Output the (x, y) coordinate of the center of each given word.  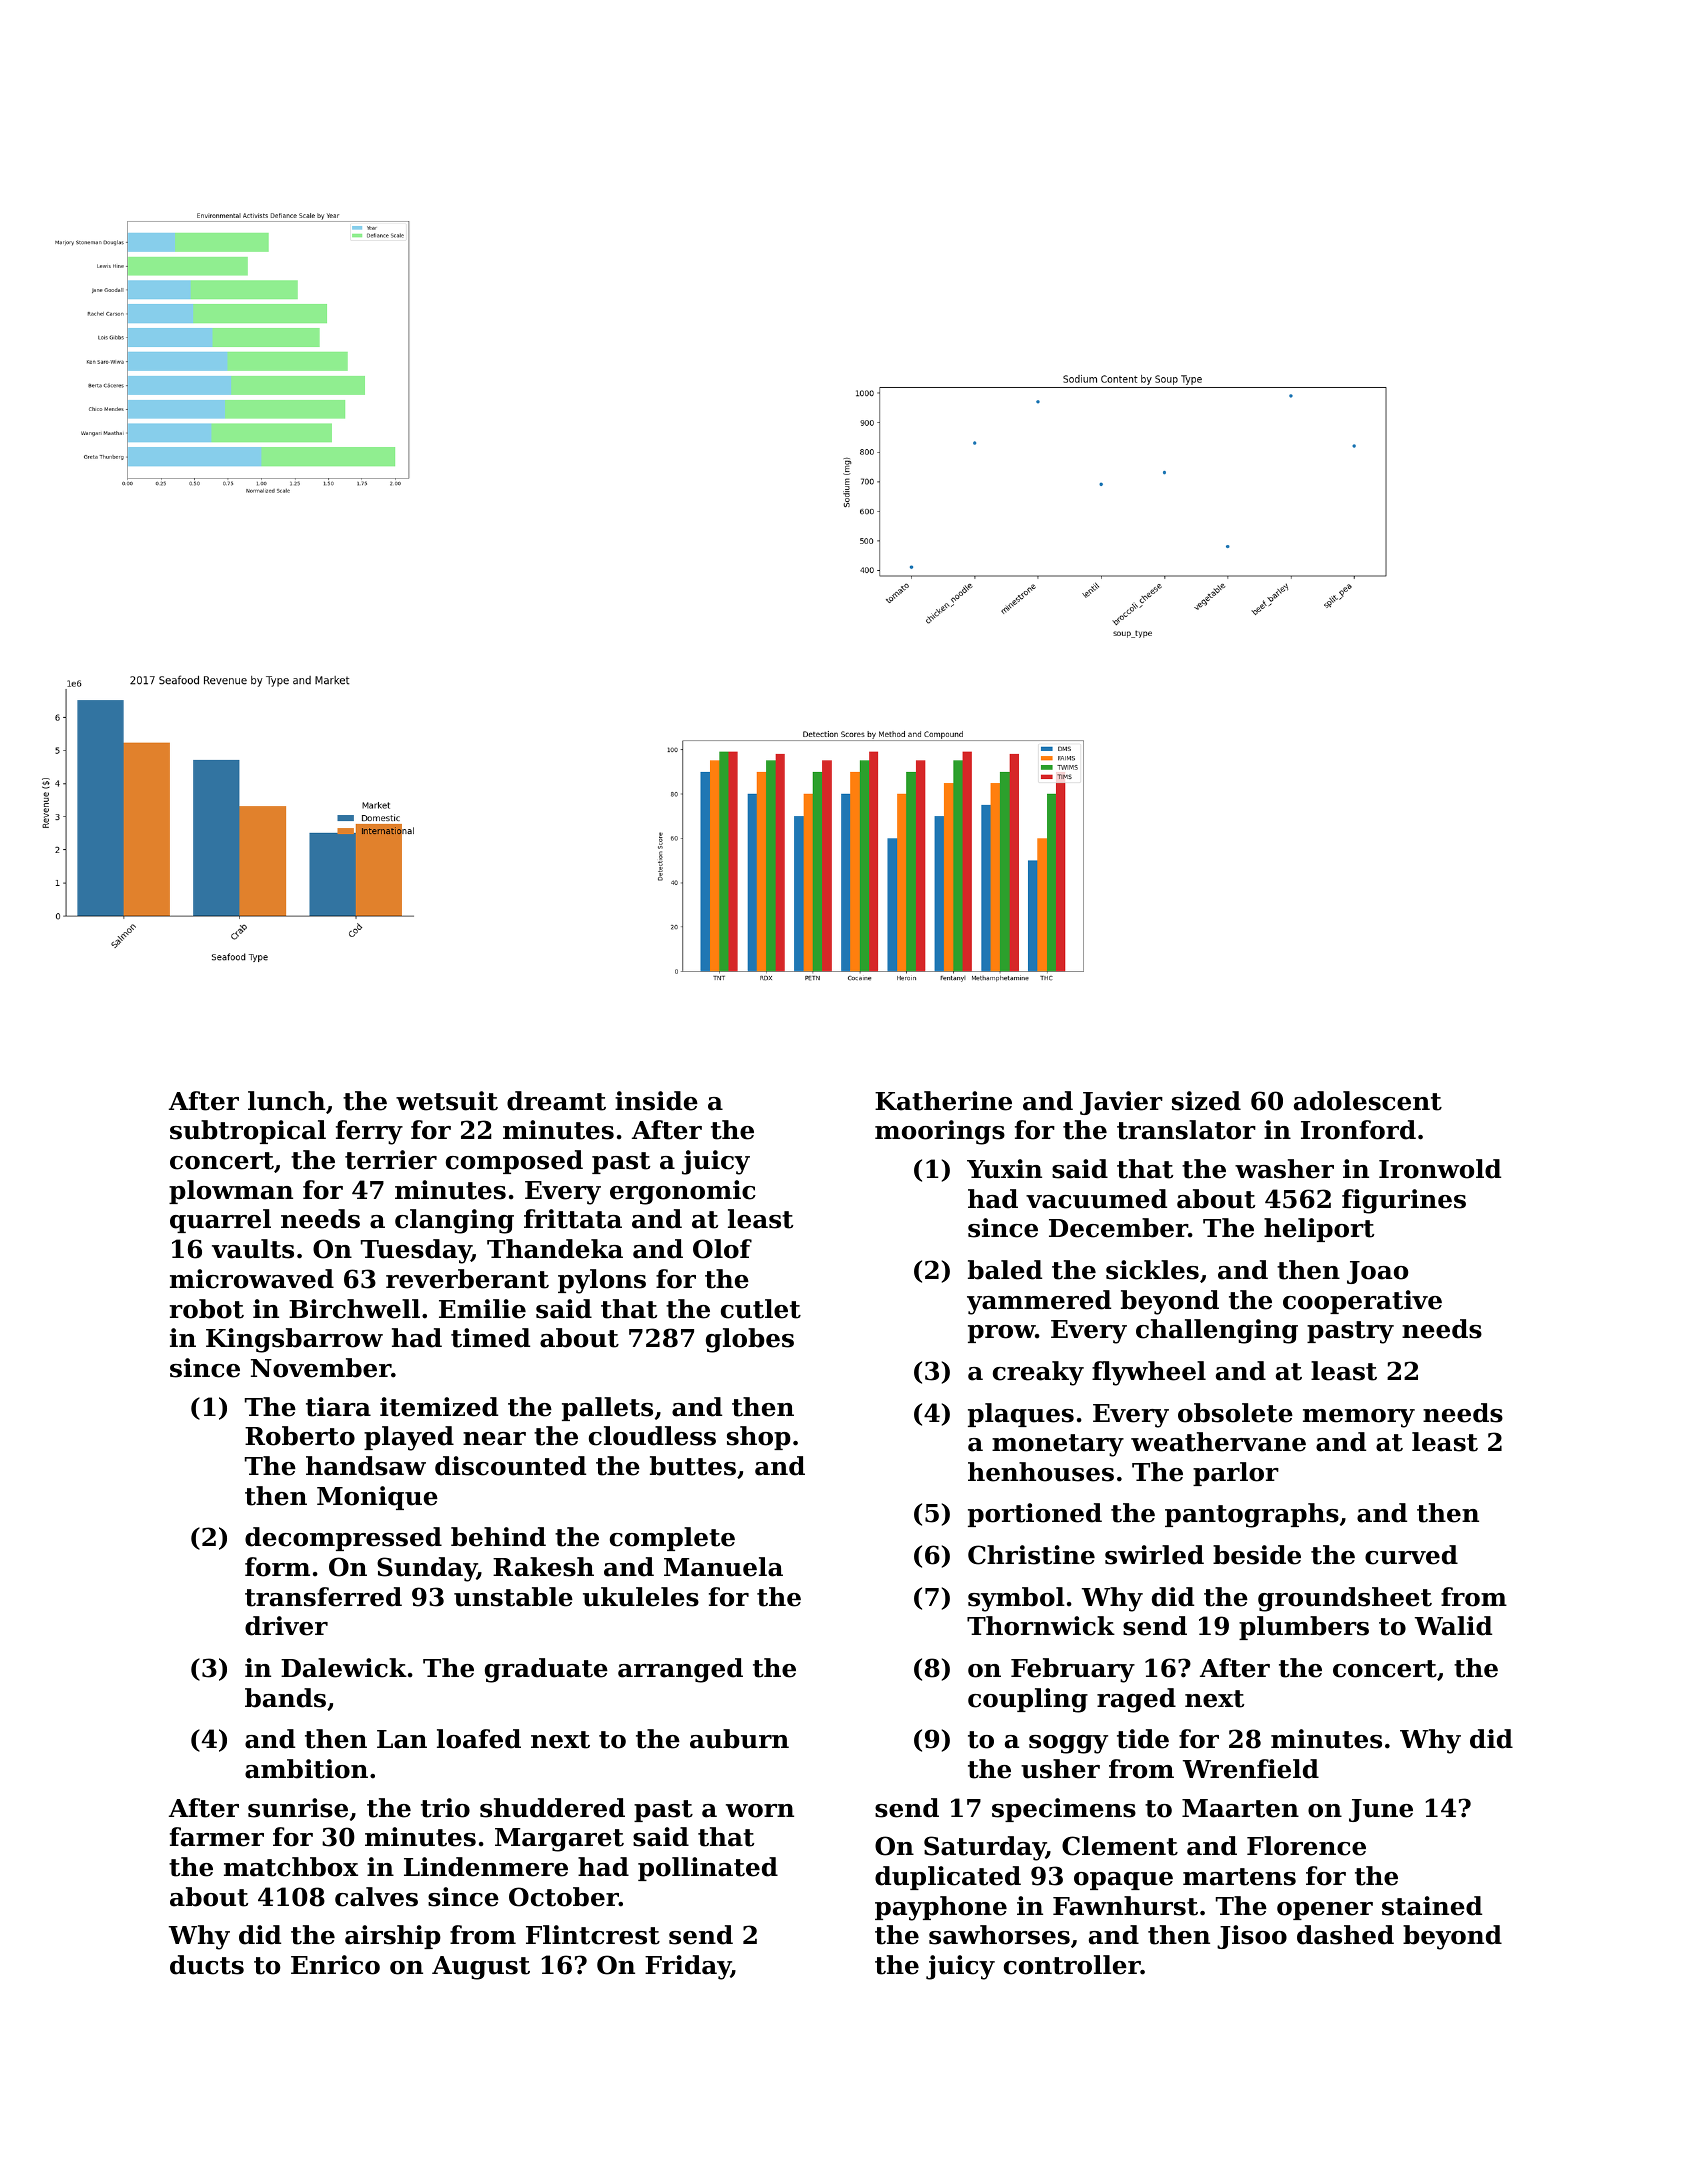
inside (656, 1101)
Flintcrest (593, 1935)
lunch (286, 1101)
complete (672, 1539)
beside (1257, 1555)
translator (1186, 1130)
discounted (510, 1466)
